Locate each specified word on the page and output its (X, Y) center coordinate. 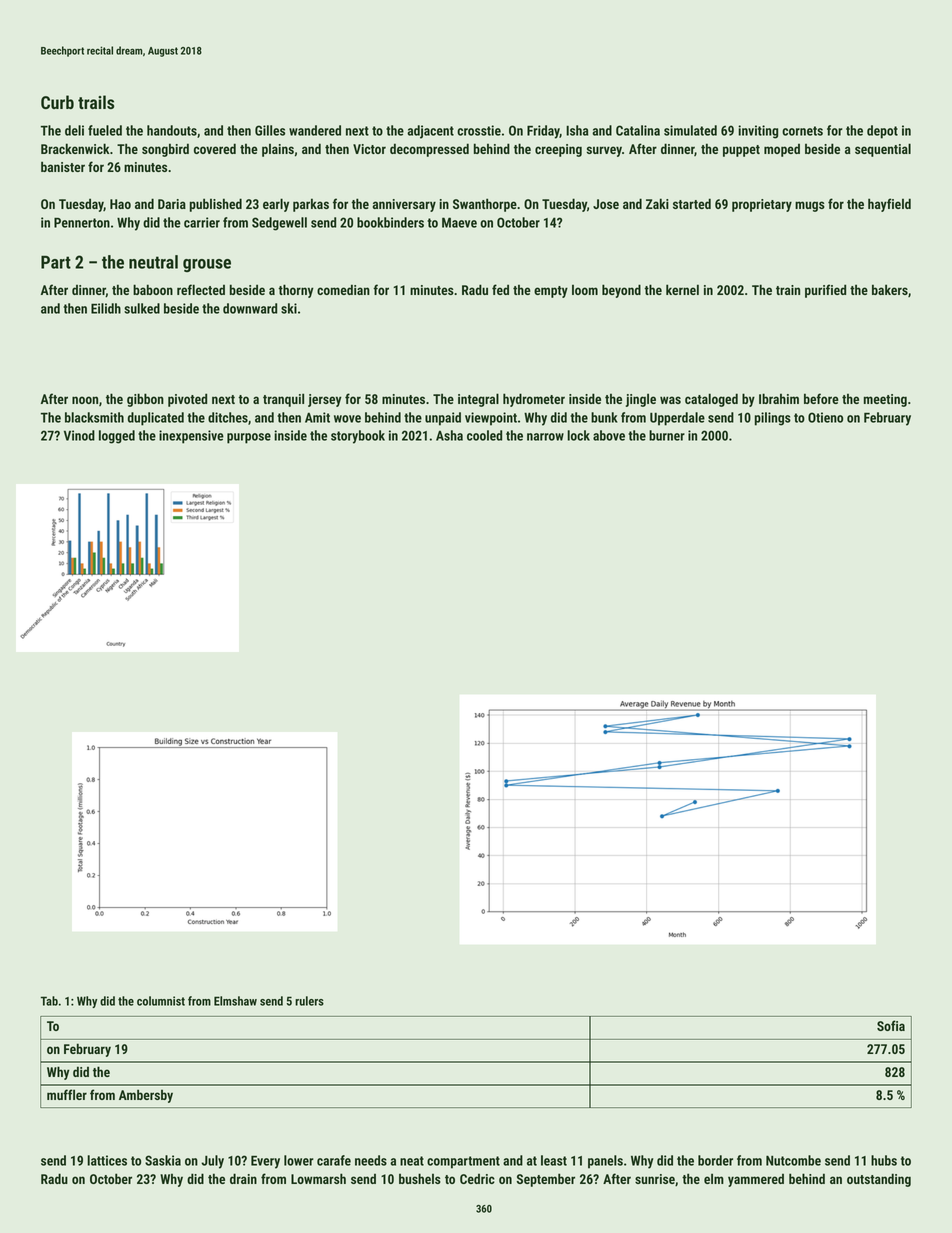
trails (96, 102)
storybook (358, 437)
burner (667, 435)
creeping (558, 150)
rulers (309, 1001)
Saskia (163, 1160)
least (554, 1160)
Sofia (891, 1025)
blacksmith (94, 417)
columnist (161, 1001)
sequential (883, 150)
